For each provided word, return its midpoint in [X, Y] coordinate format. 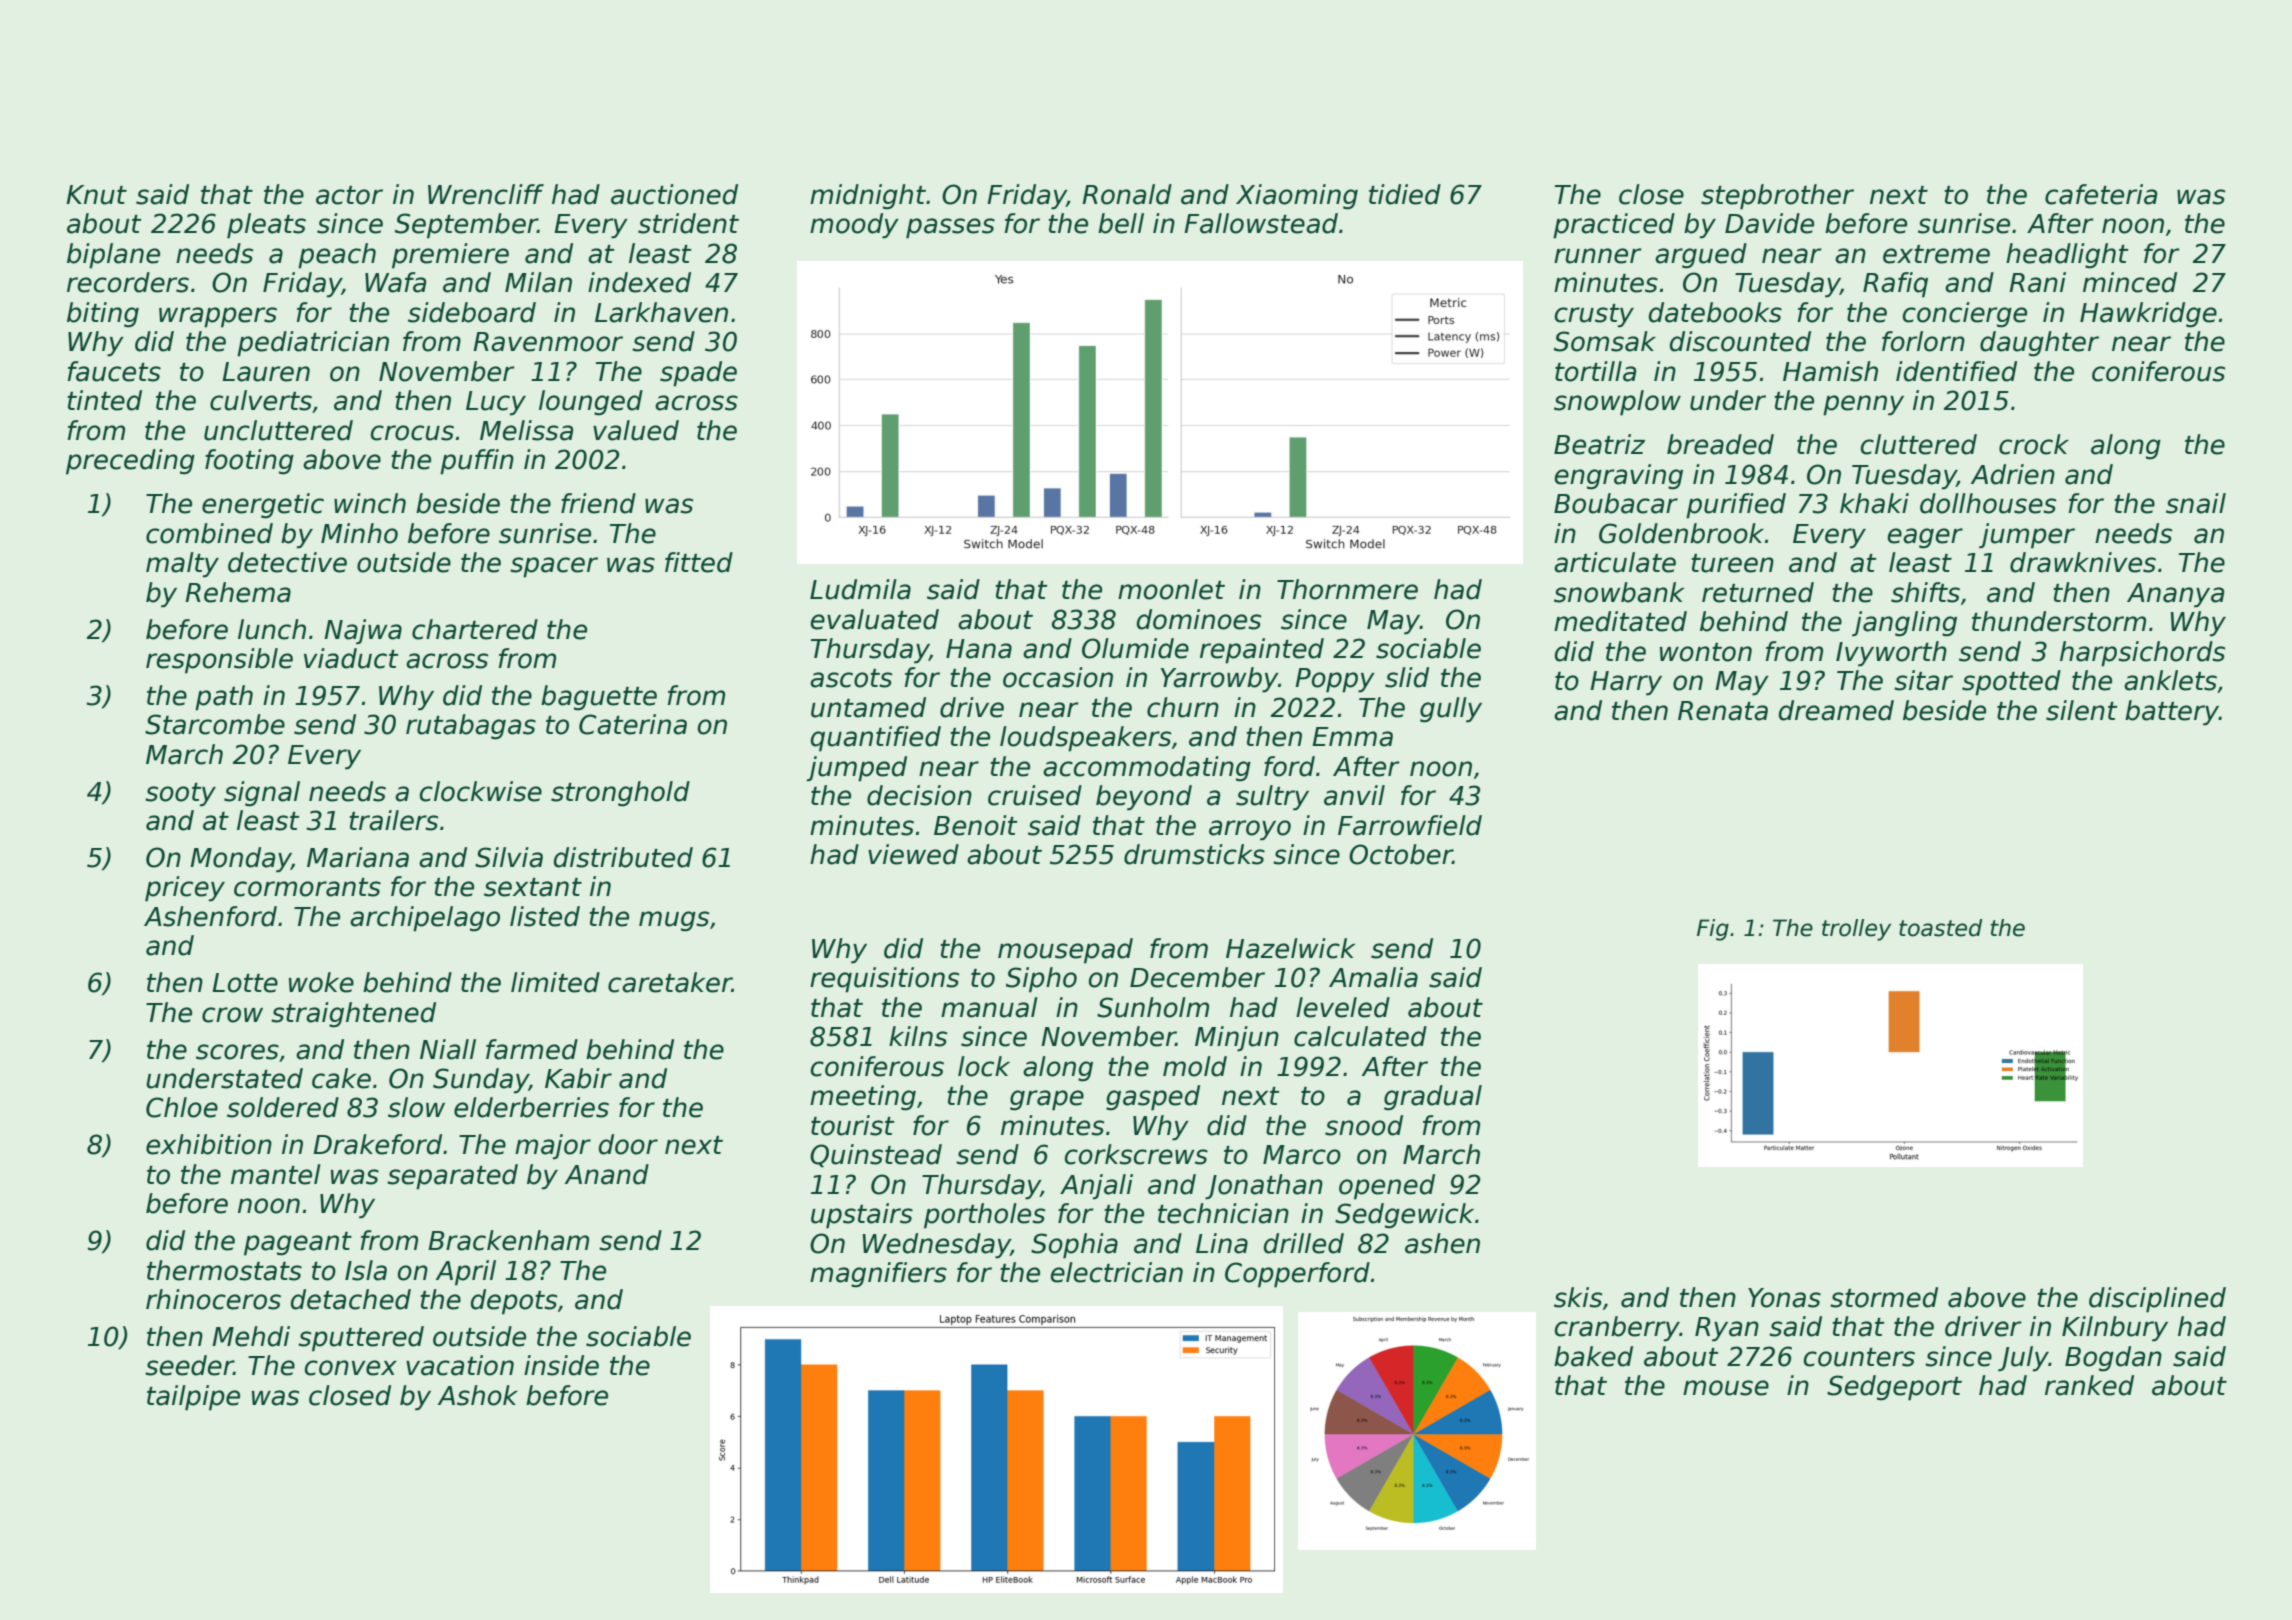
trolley [1856, 930]
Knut [96, 195]
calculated [1360, 1036]
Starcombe [215, 724]
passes [950, 228]
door [628, 1144]
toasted [1940, 928]
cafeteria [2101, 194]
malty [182, 565]
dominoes [1199, 619]
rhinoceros [213, 1299]
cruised [1035, 795]
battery [2172, 713]
